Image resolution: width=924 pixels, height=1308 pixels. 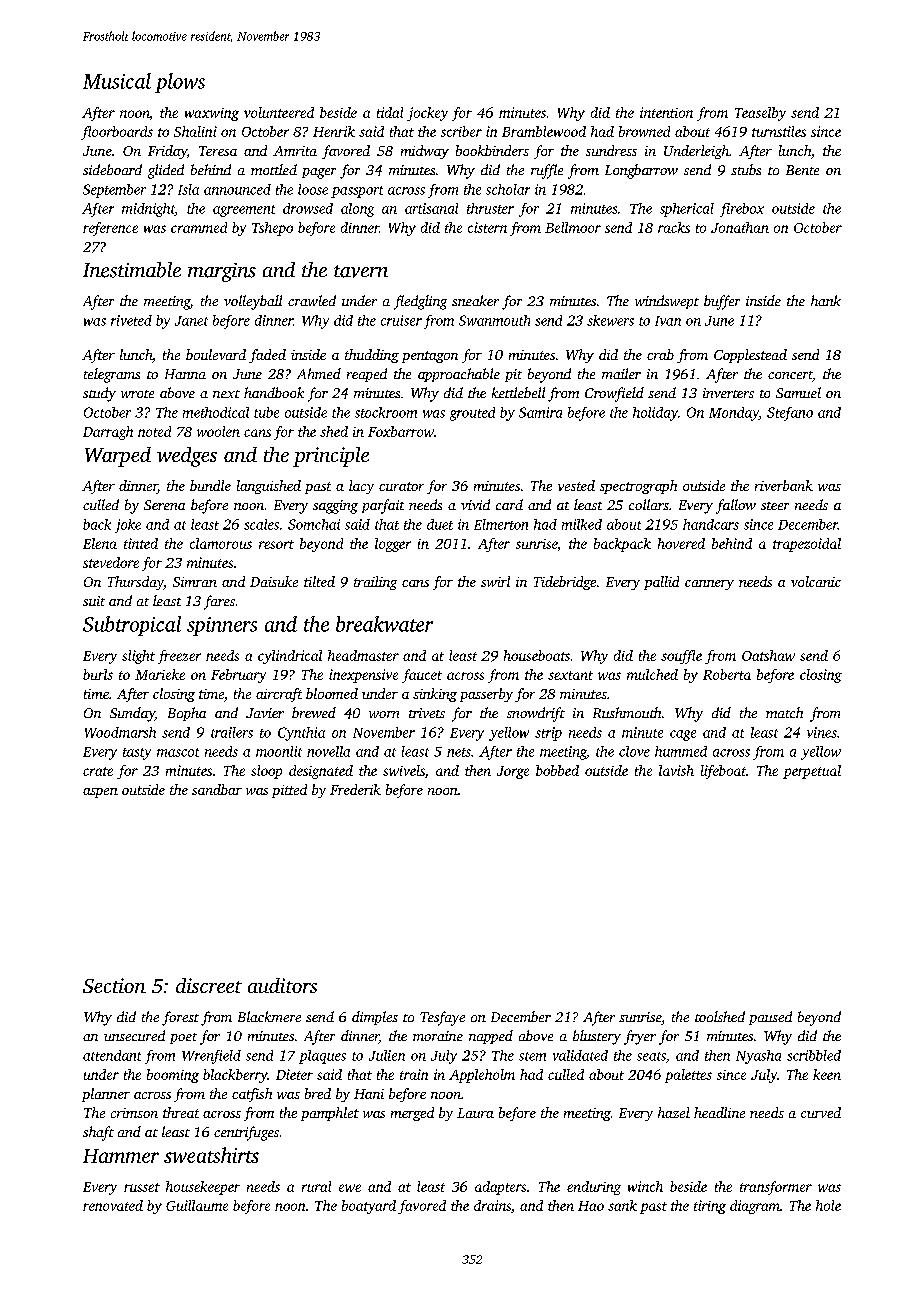 I want to click on Guillaume, so click(x=197, y=1205).
